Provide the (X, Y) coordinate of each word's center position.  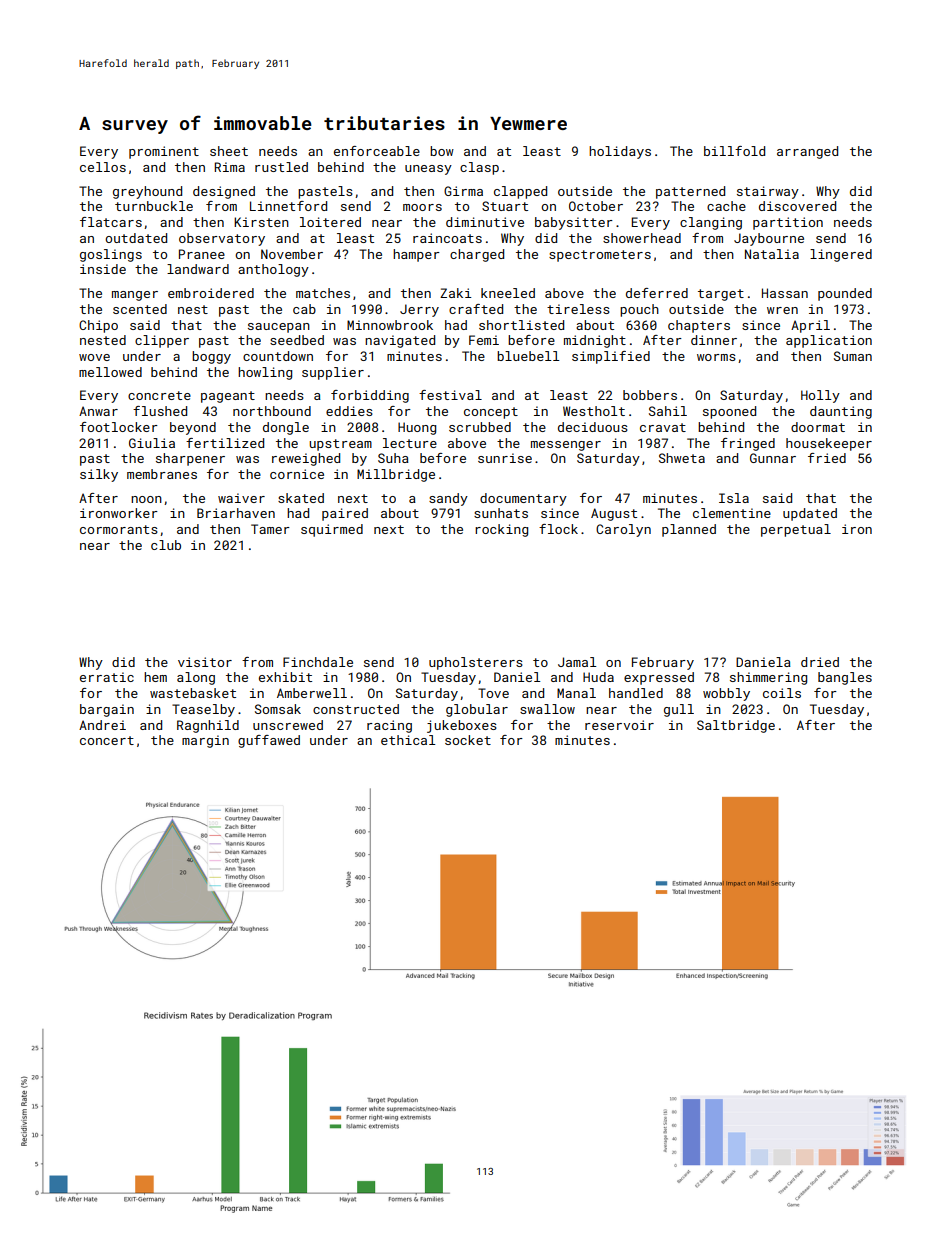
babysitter (574, 223)
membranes (162, 474)
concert (107, 740)
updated (810, 514)
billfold (734, 151)
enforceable (377, 151)
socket (468, 740)
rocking (501, 530)
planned (689, 530)
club (166, 545)
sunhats (501, 513)
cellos (103, 167)
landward (198, 269)
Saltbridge (736, 726)
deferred (657, 293)
